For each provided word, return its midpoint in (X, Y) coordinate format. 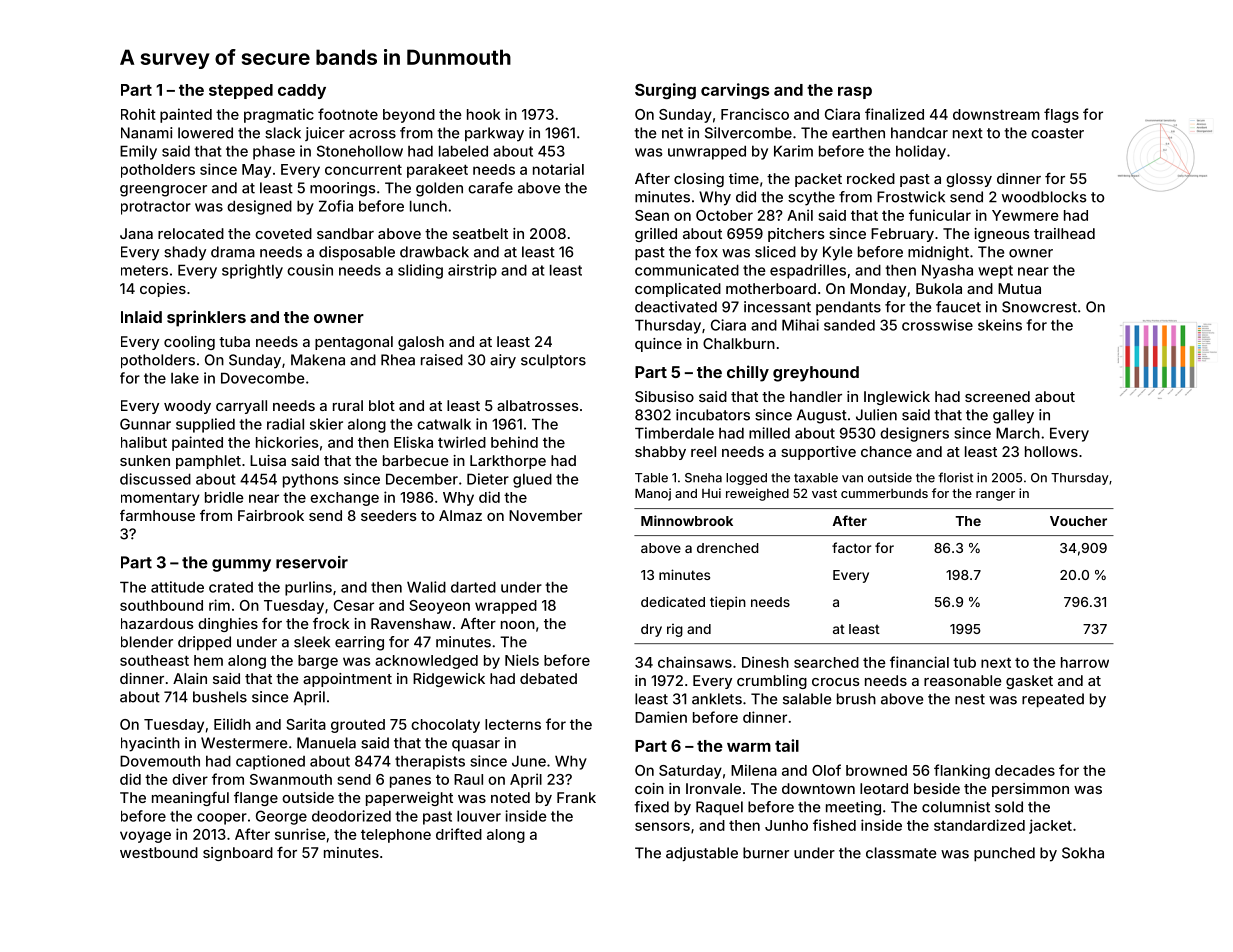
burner (766, 853)
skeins (1000, 325)
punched (1004, 854)
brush (856, 699)
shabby (660, 453)
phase (274, 152)
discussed (155, 479)
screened (997, 396)
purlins (308, 588)
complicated (678, 290)
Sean (652, 215)
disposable (357, 253)
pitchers (796, 235)
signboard (238, 854)
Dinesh (765, 662)
